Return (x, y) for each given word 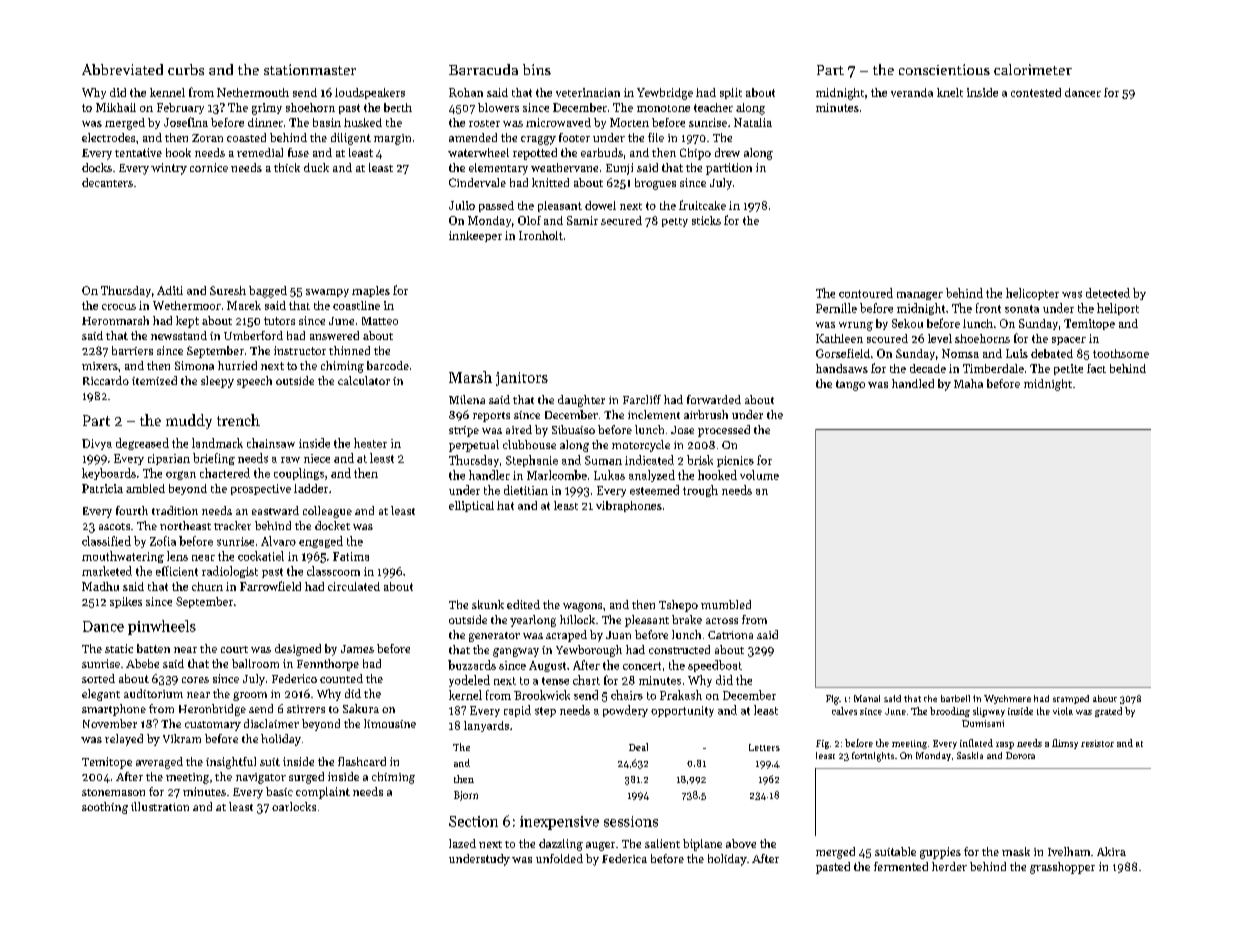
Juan (618, 635)
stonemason (113, 792)
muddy (189, 421)
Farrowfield (270, 586)
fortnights (873, 757)
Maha (968, 383)
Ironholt (541, 235)
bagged (268, 292)
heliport (1118, 309)
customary (213, 726)
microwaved (558, 122)
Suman (603, 460)
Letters (764, 747)
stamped (1071, 699)
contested (1036, 92)
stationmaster (310, 69)
